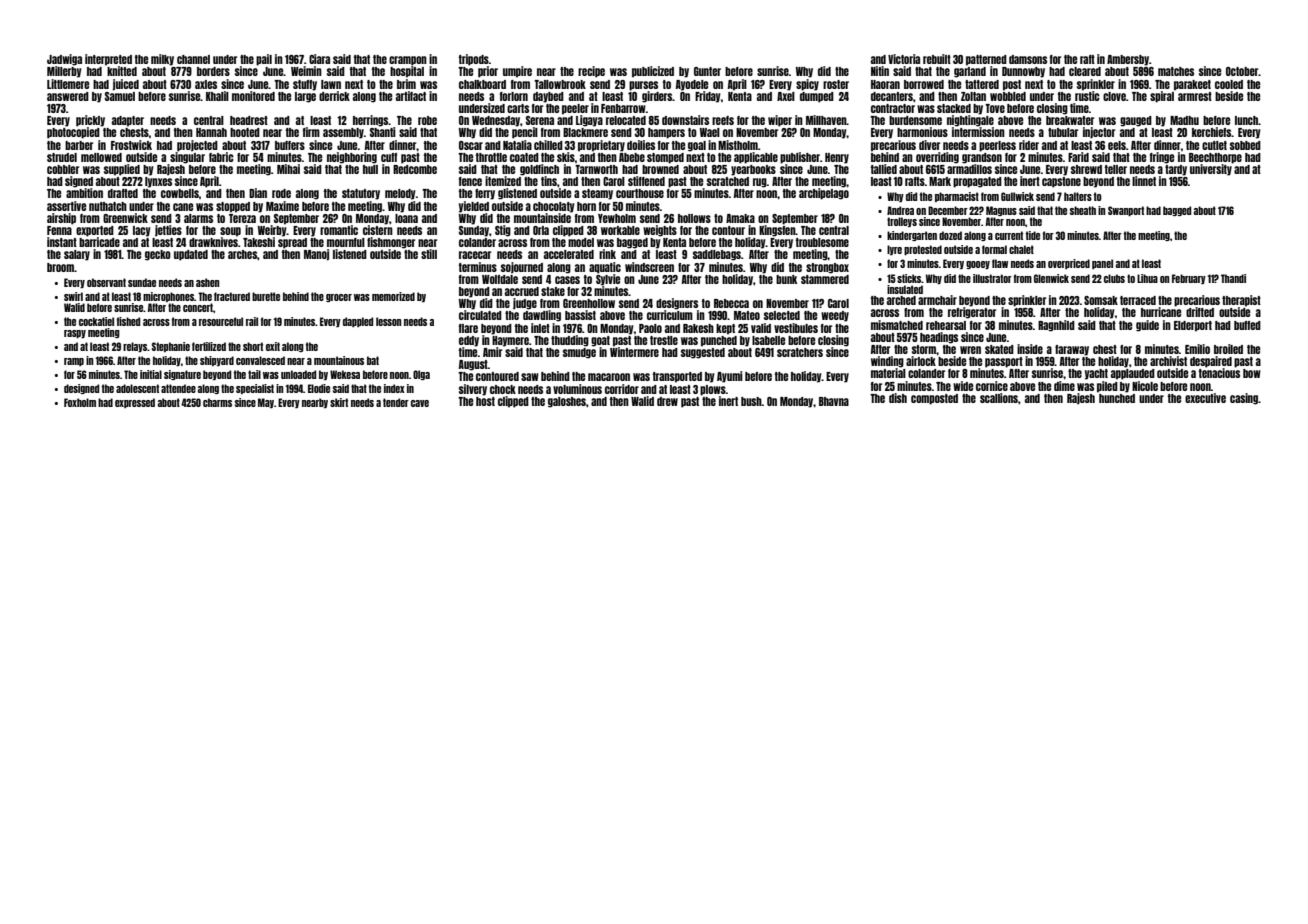 This image has height=924, width=1308. What do you see at coordinates (62, 157) in the image?
I see `strudel` at bounding box center [62, 157].
